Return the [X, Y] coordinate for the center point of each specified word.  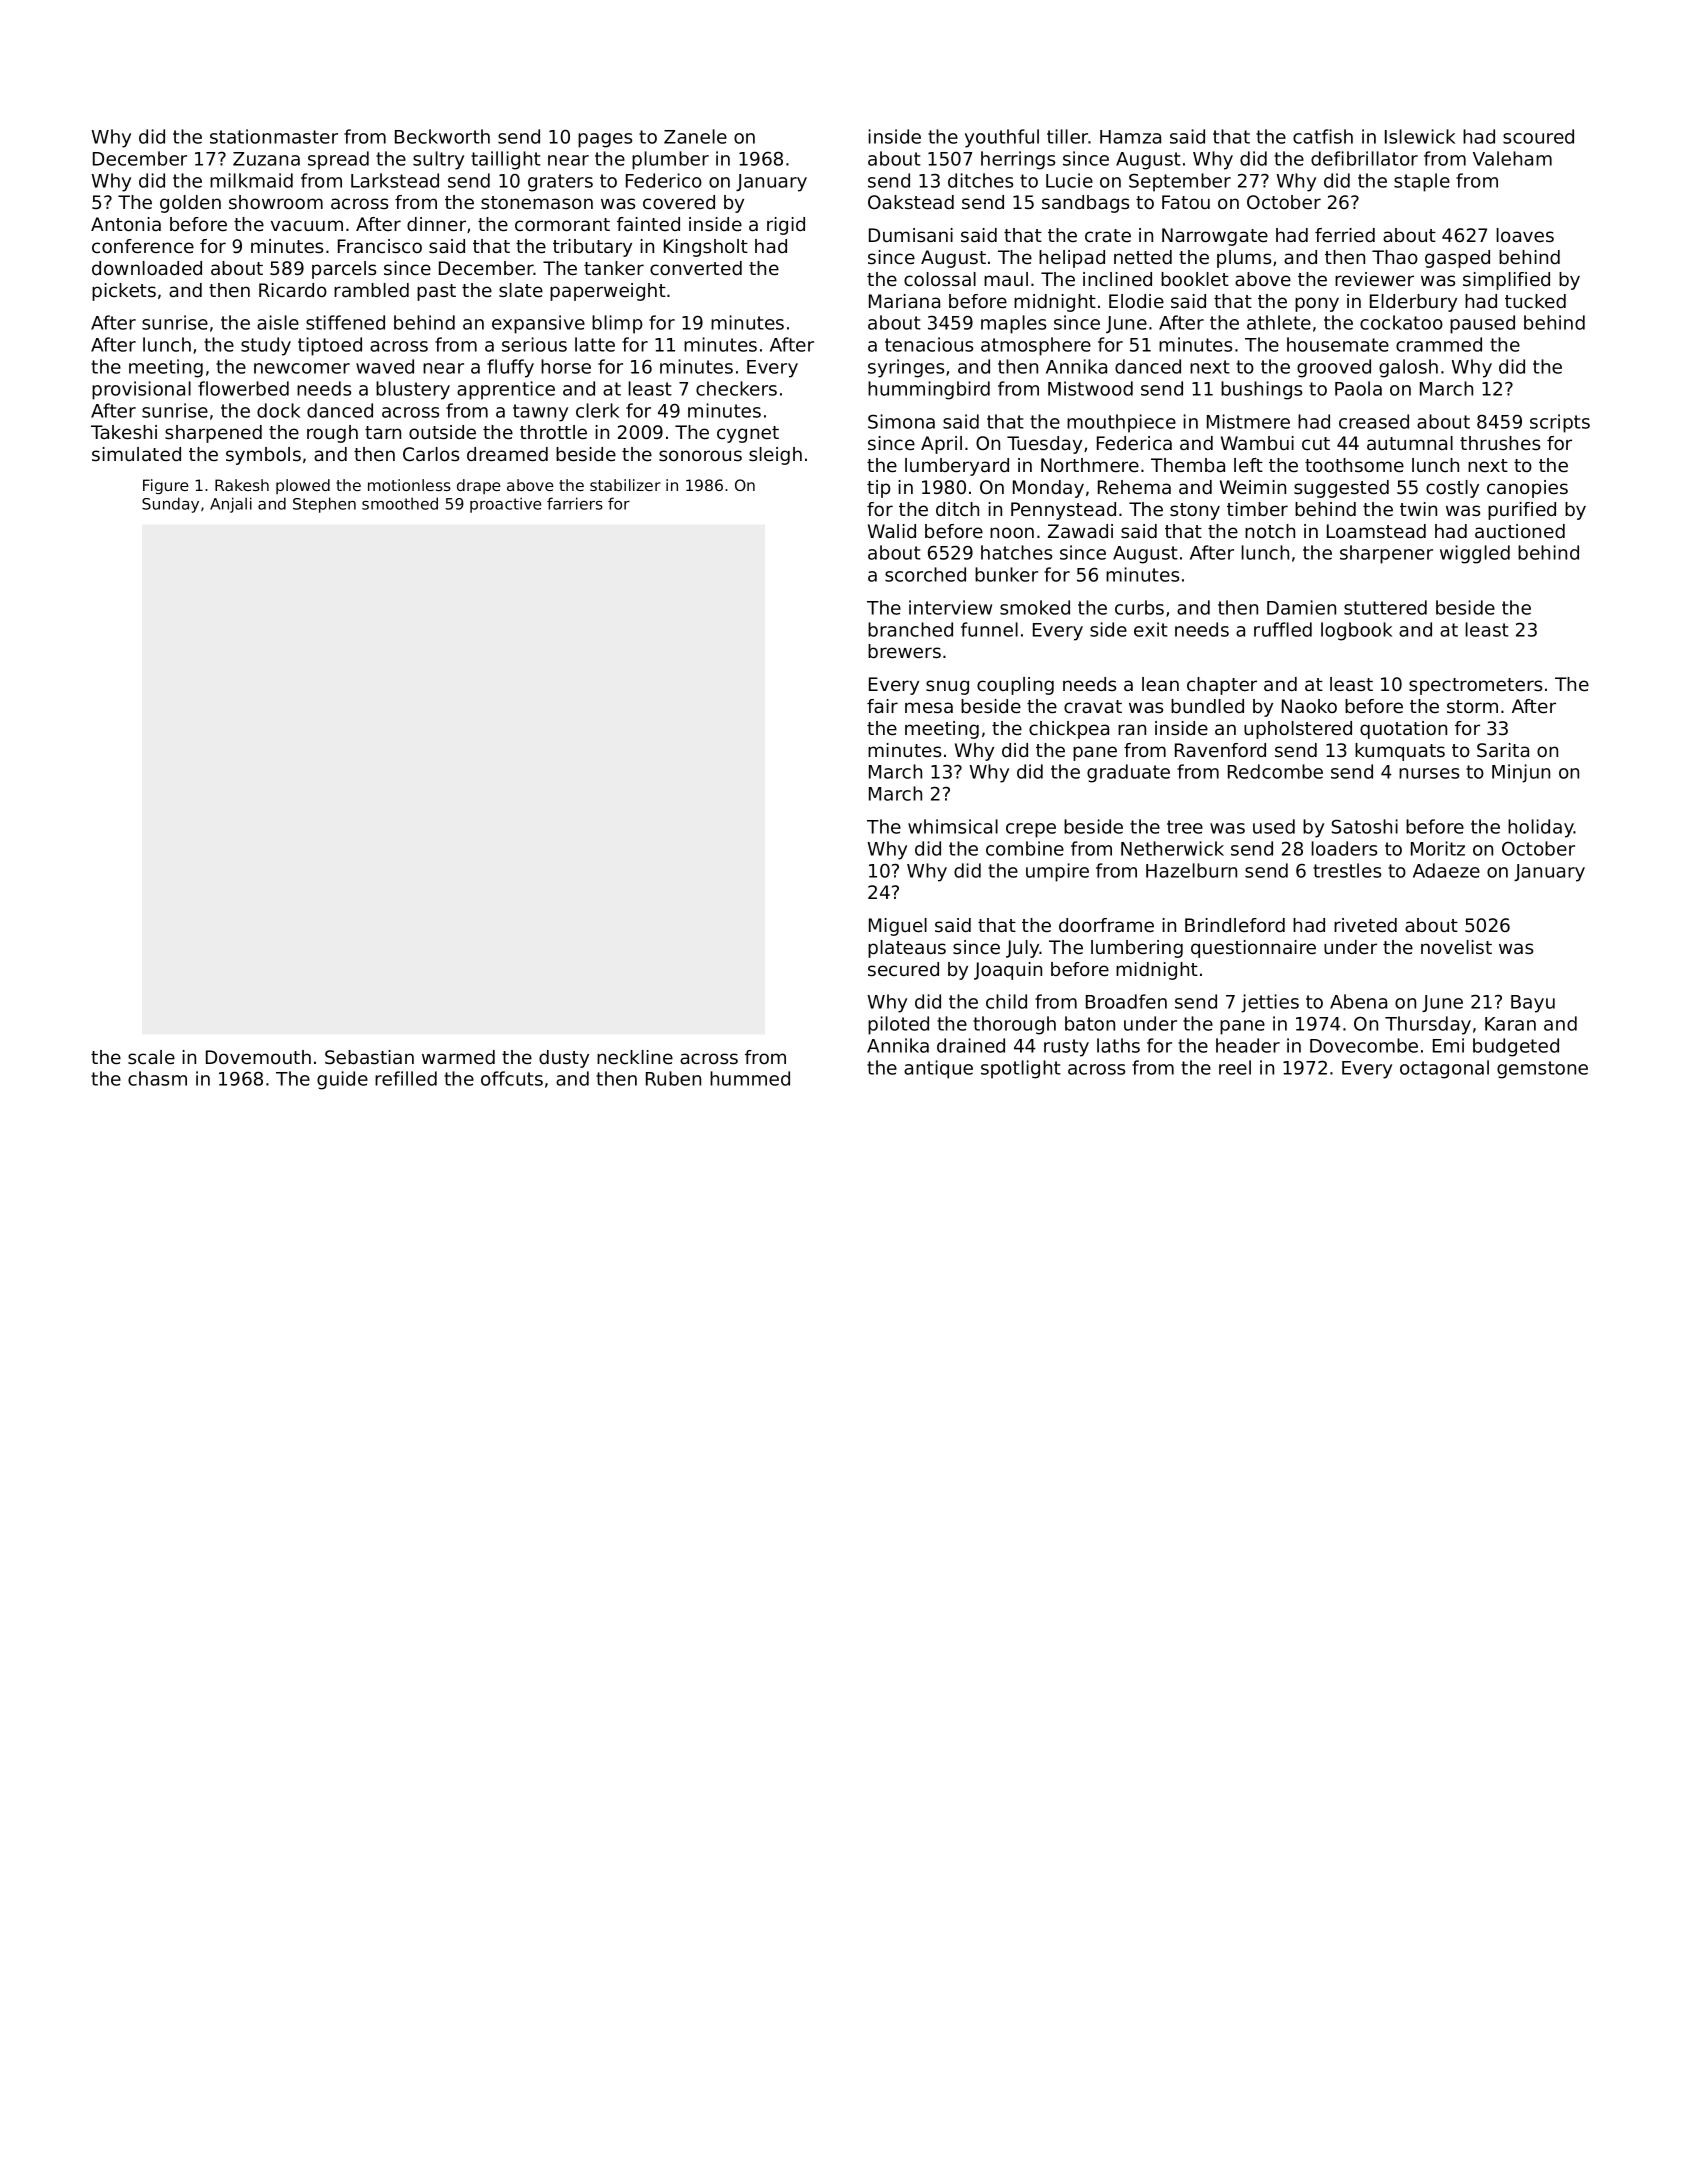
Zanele [695, 136]
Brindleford [1235, 925]
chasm [157, 1078]
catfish [1323, 136]
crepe [1031, 830]
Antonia [126, 224]
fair [882, 706]
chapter [1222, 686]
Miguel [898, 927]
